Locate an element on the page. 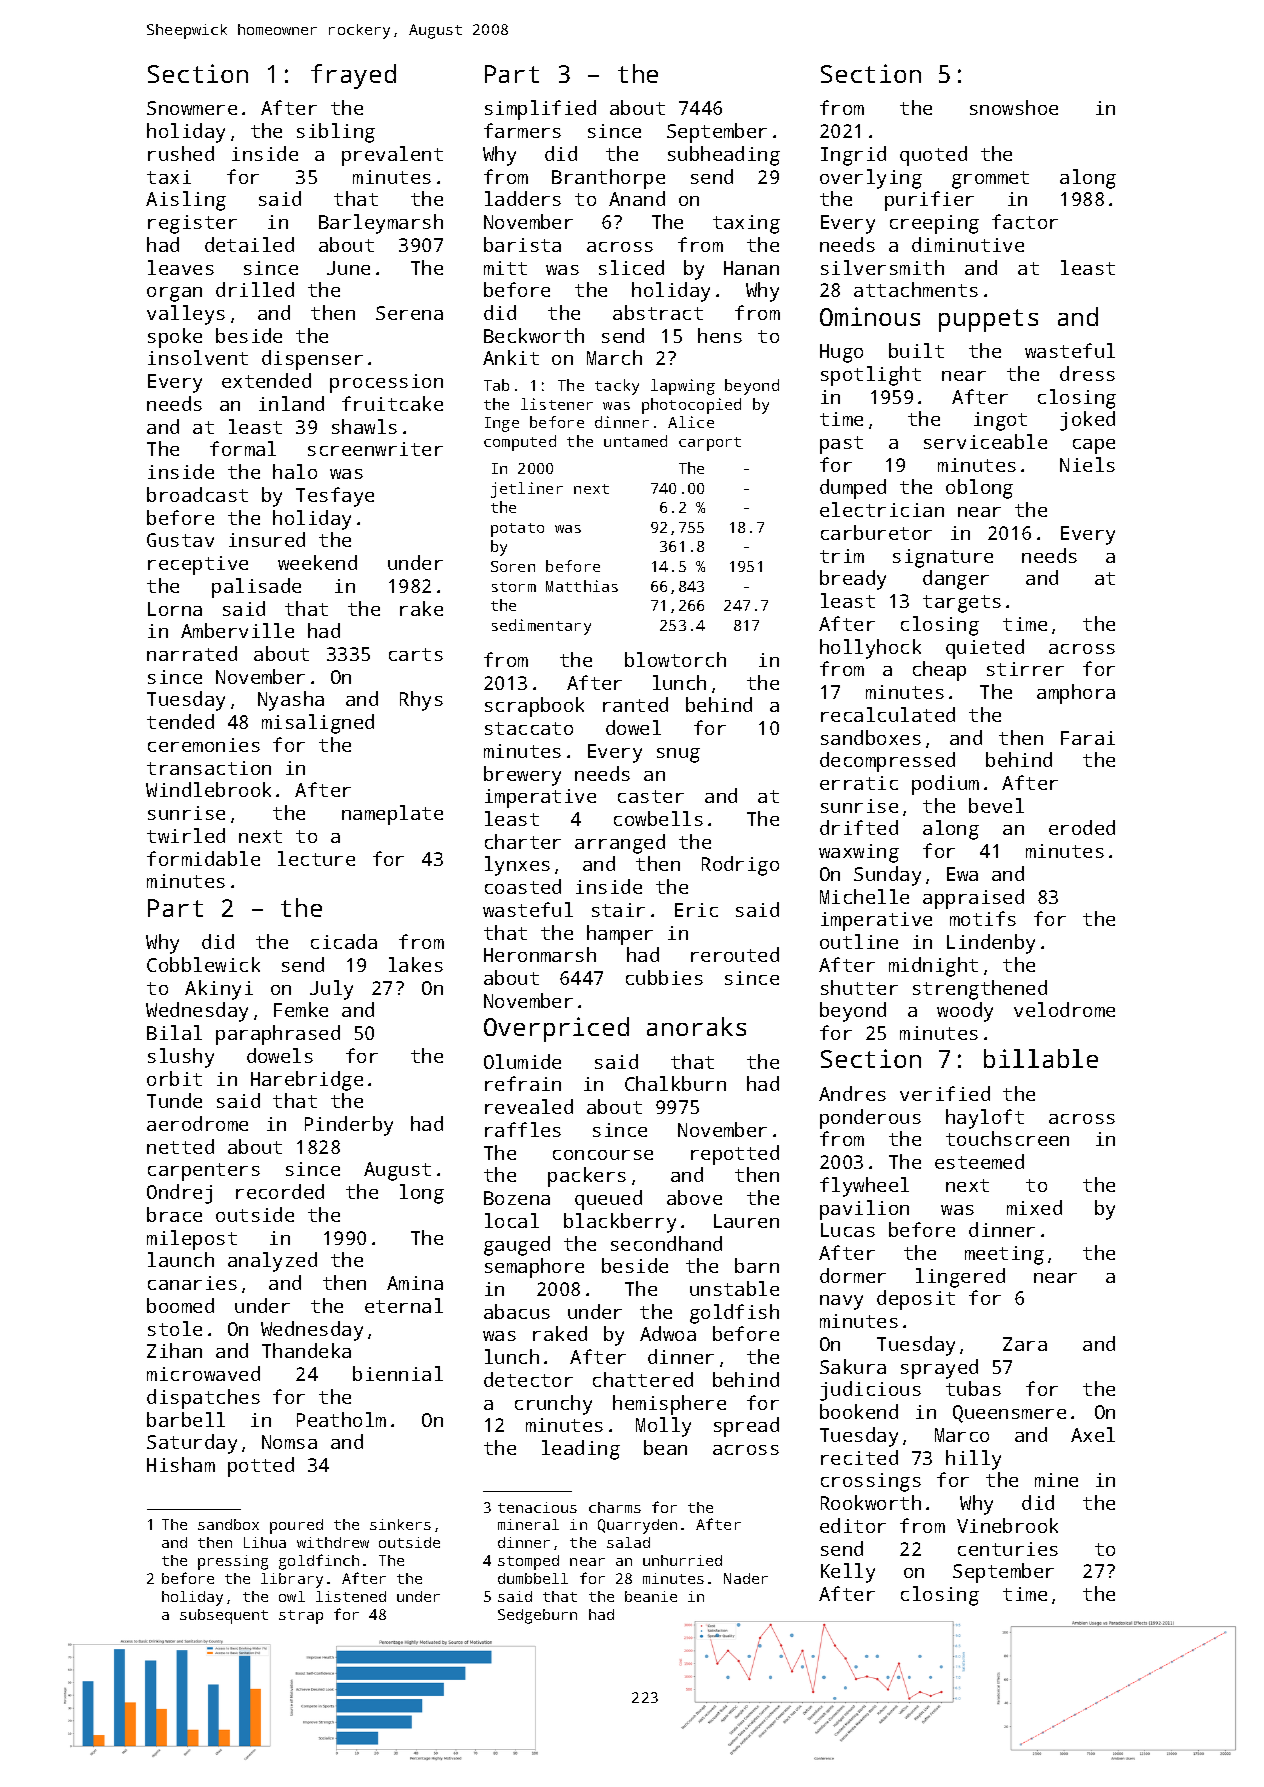 The image size is (1264, 1787). unstable is located at coordinates (734, 1288).
